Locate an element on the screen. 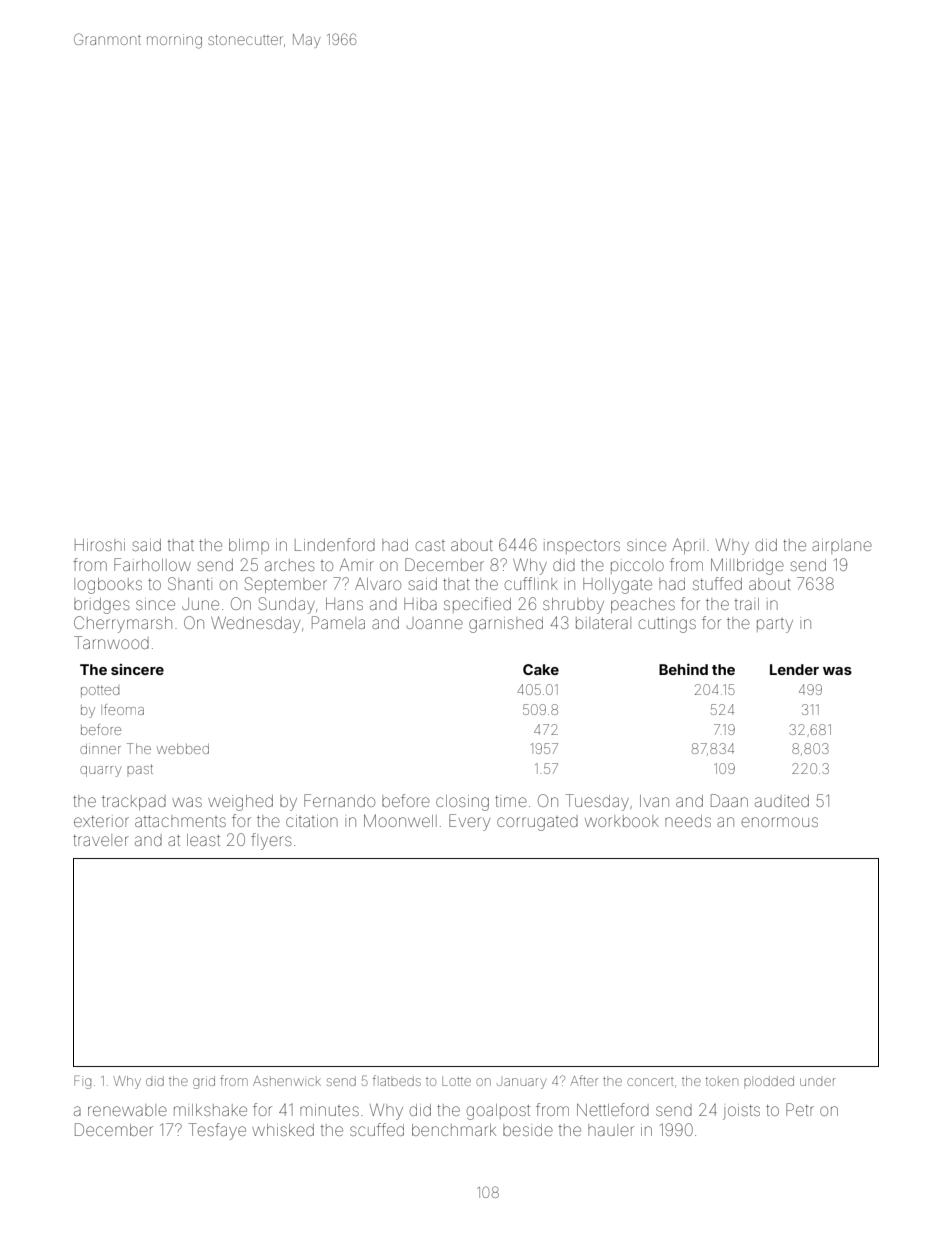 The width and height of the screenshot is (952, 1233). renewable is located at coordinates (127, 1110).
